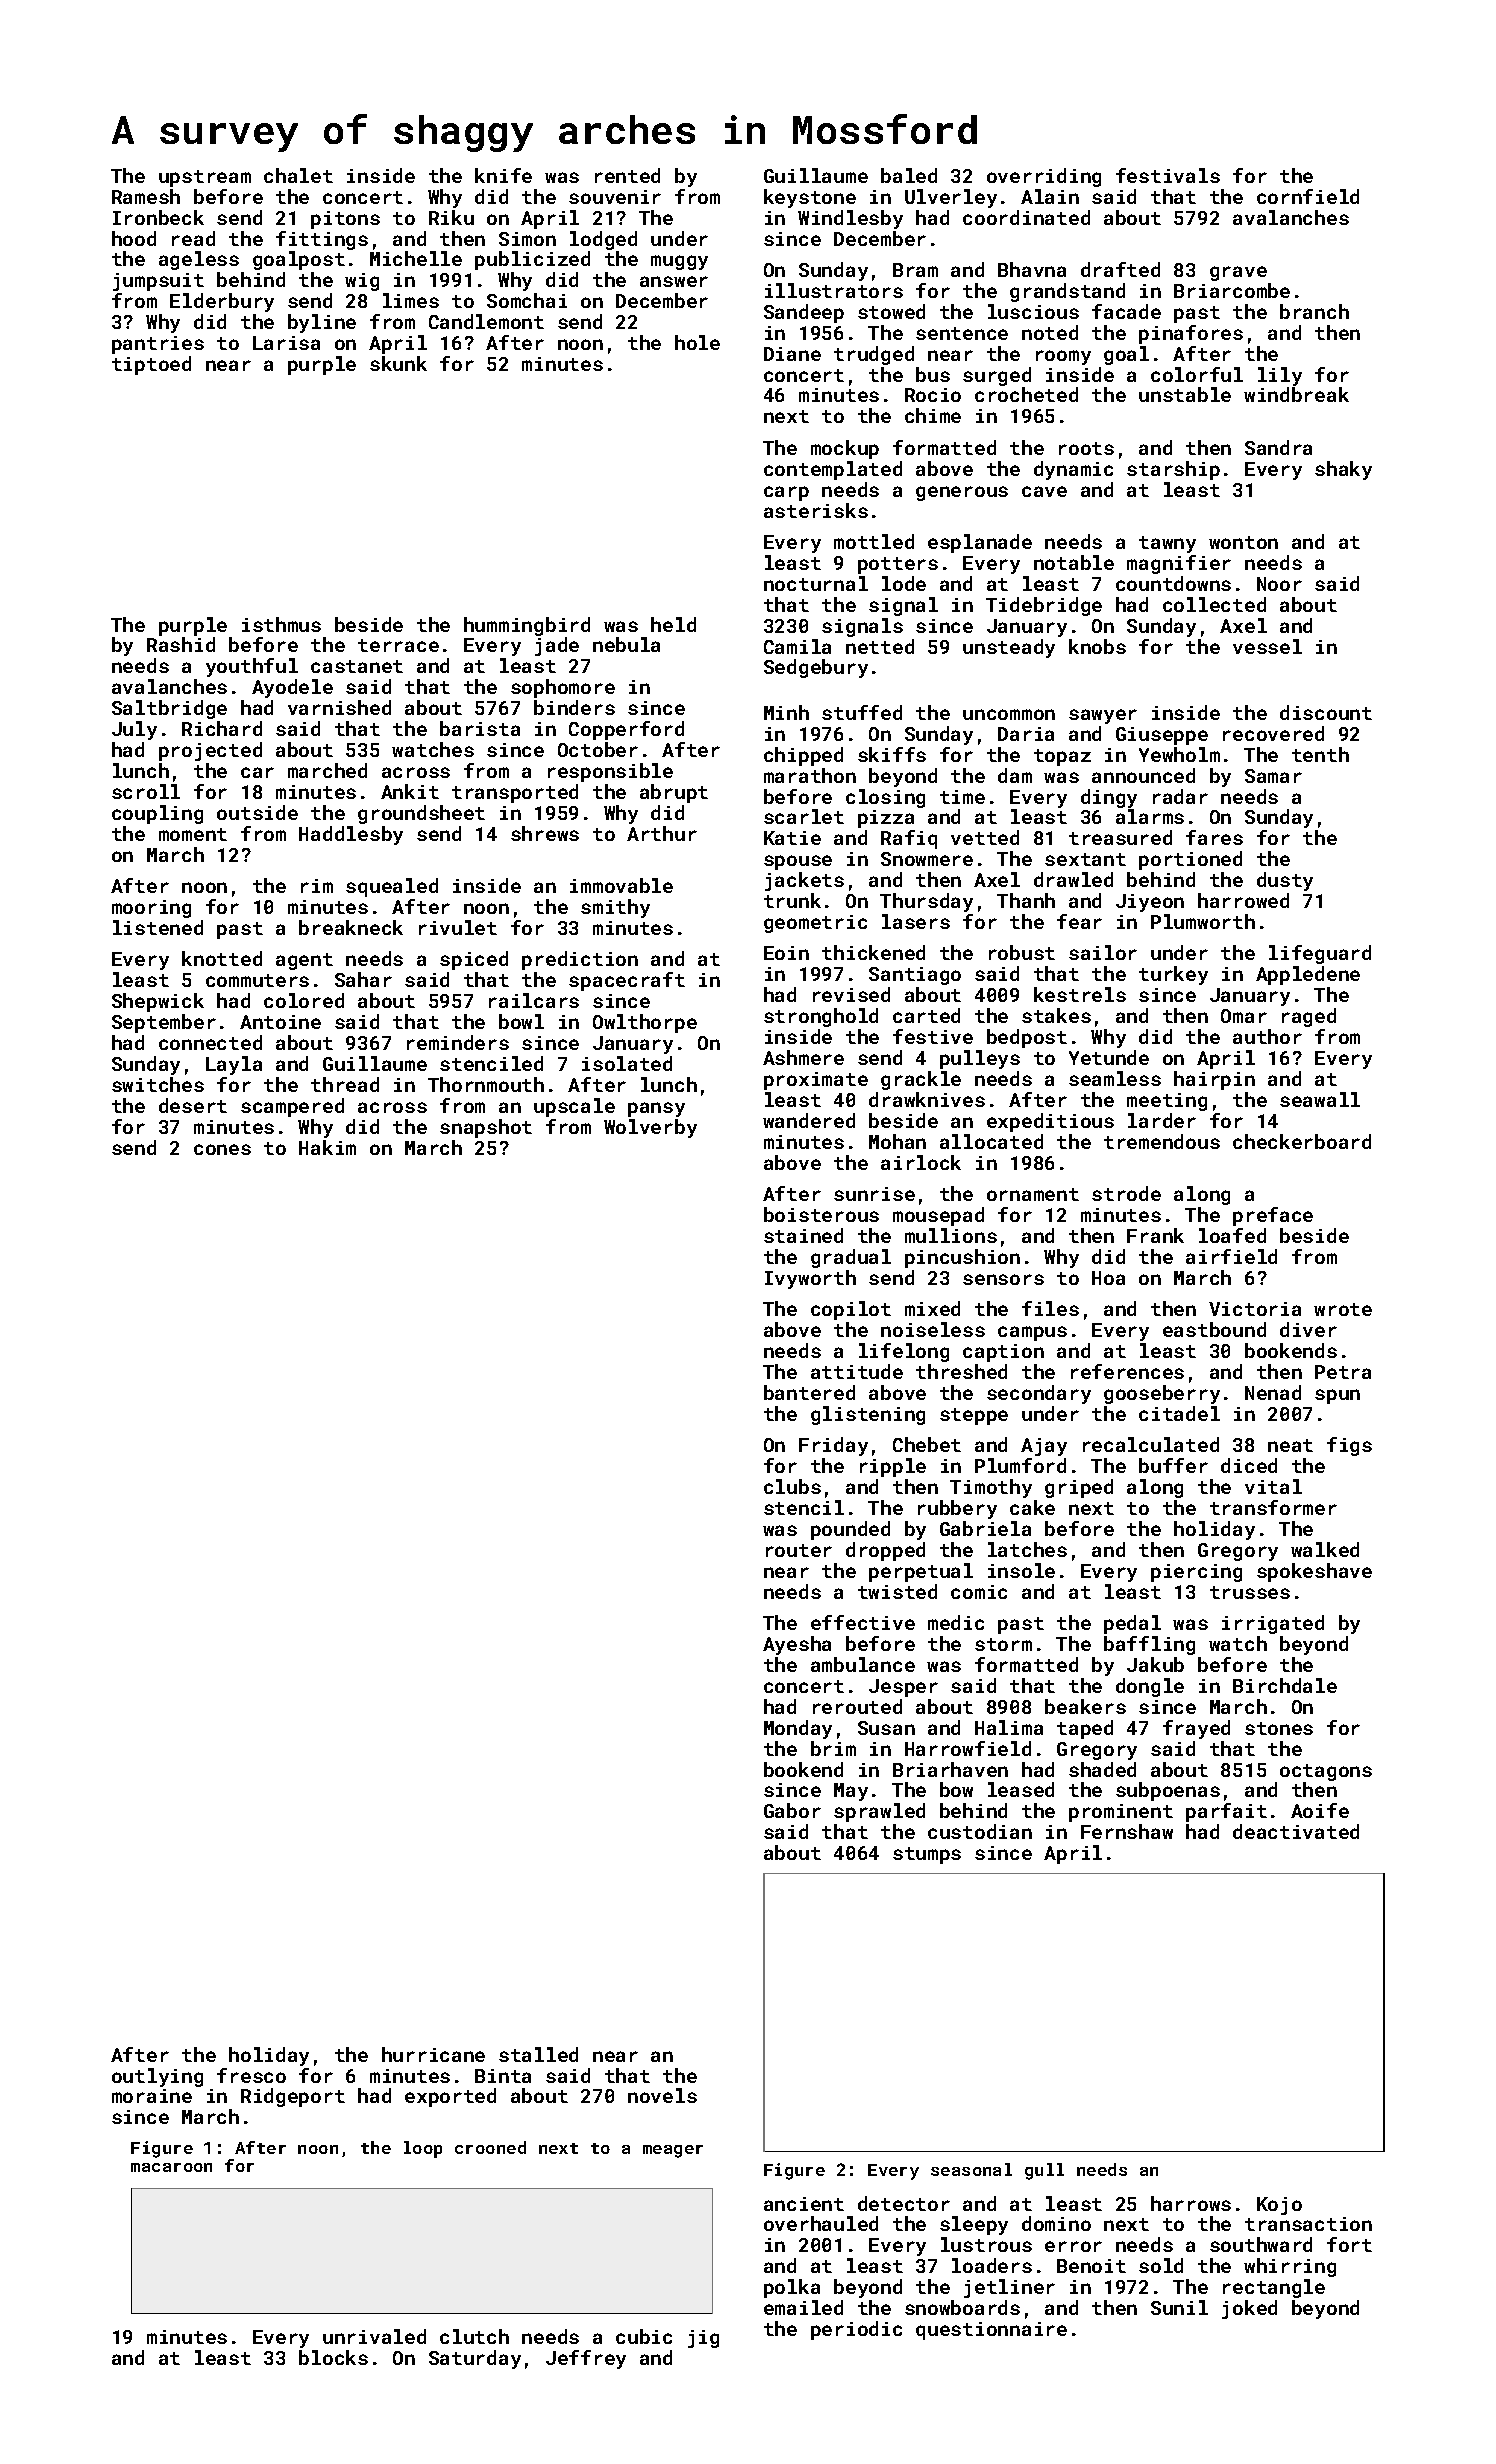 The height and width of the document is (2464, 1496). What do you see at coordinates (915, 270) in the document?
I see `Bram` at bounding box center [915, 270].
